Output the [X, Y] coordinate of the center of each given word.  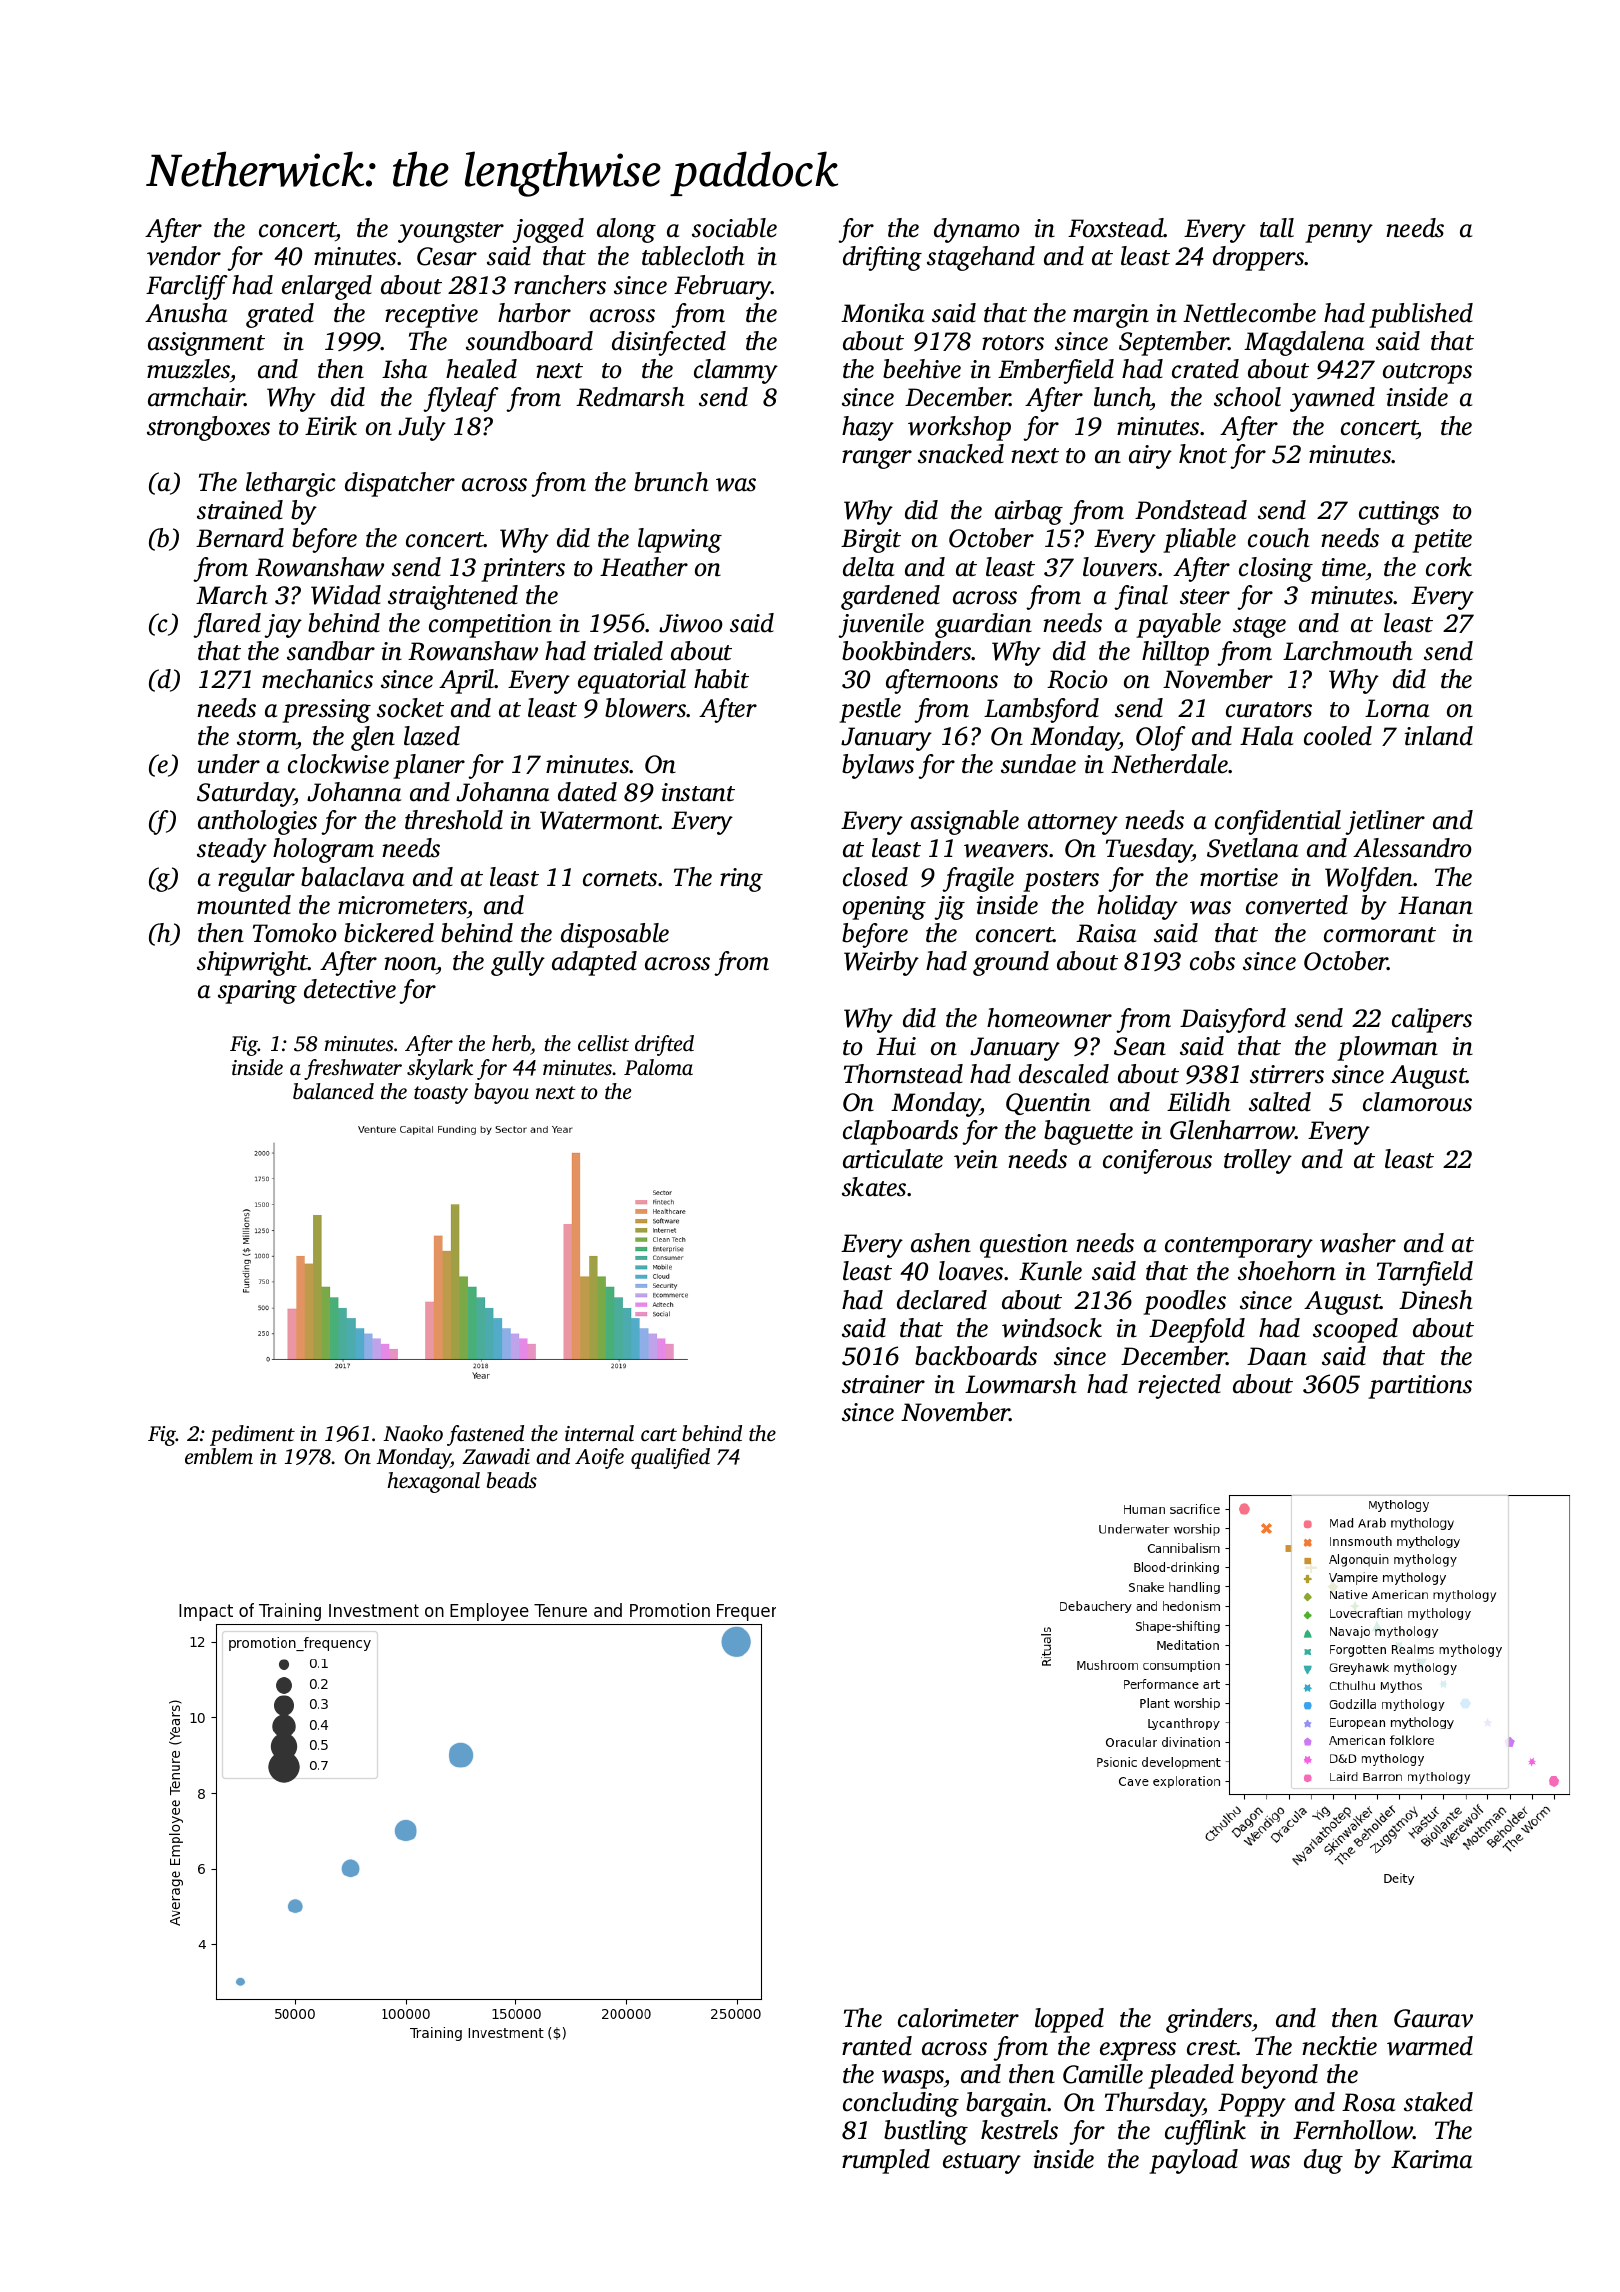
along [626, 230]
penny [1339, 233]
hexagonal [433, 1482]
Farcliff [187, 287]
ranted [877, 2046]
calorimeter [958, 2018]
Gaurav [1433, 2018]
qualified [670, 1458]
